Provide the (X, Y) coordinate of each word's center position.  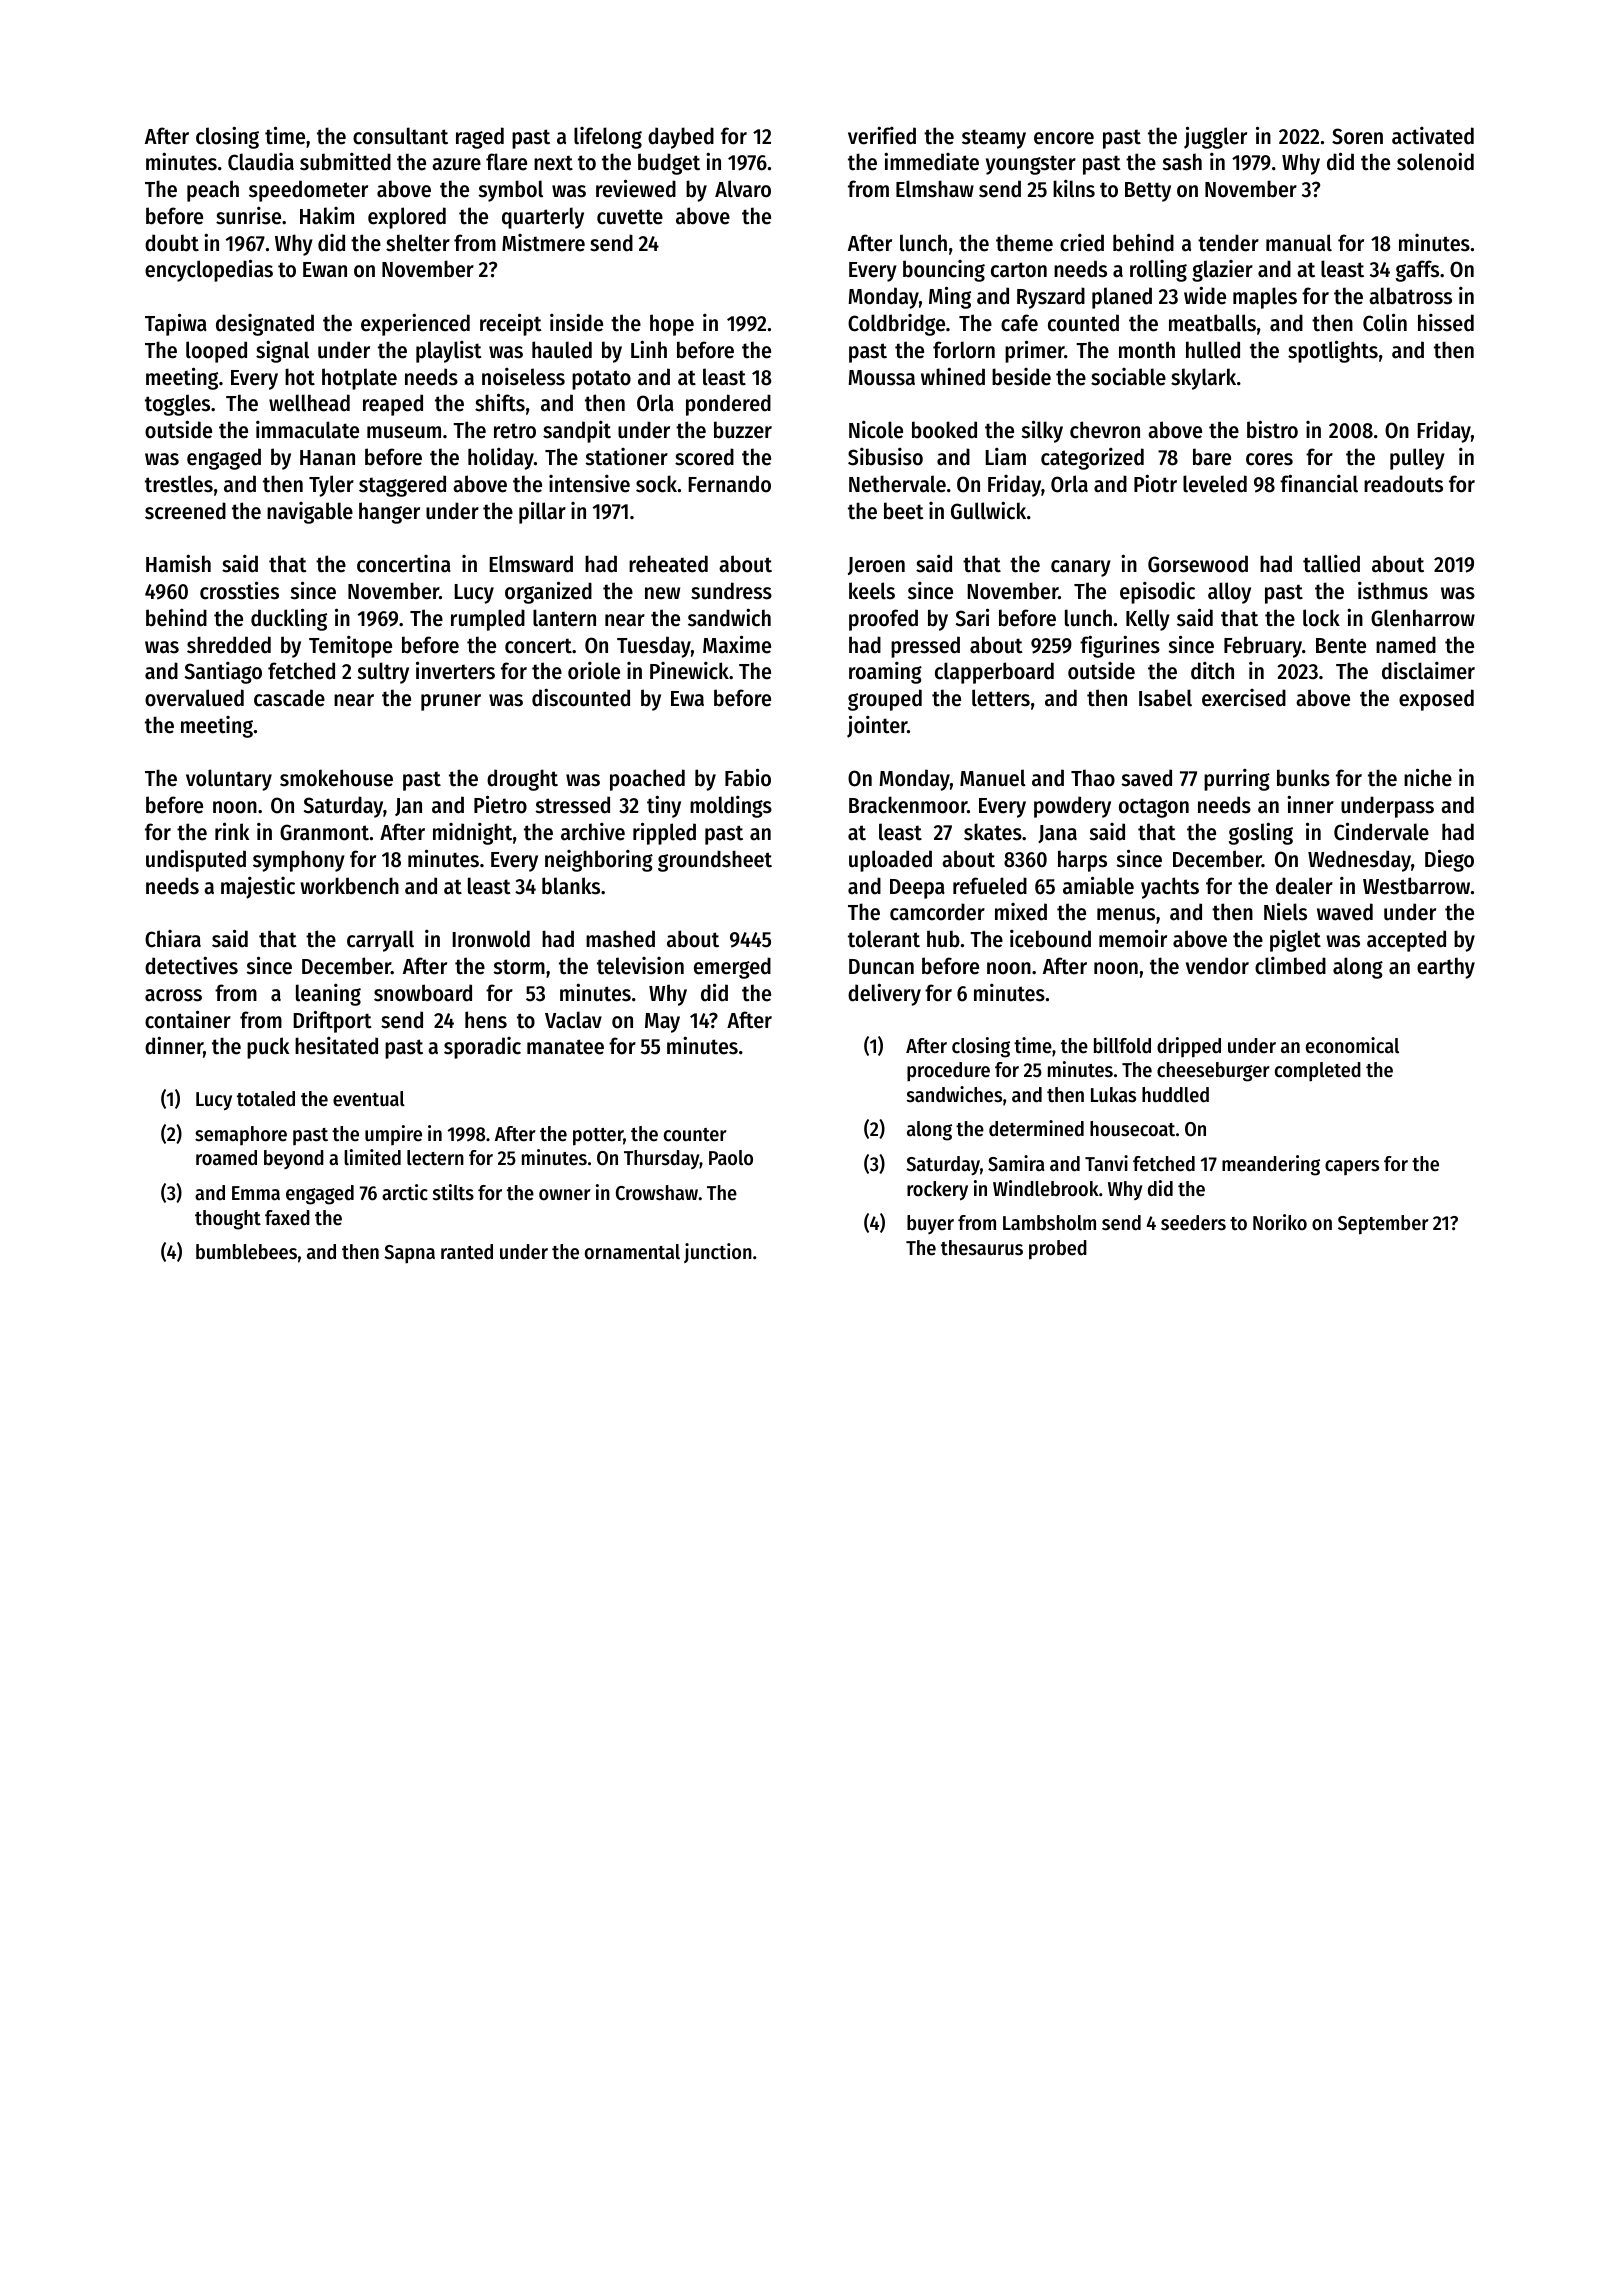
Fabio (748, 777)
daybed (681, 138)
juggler (1215, 137)
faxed (287, 1218)
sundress (731, 591)
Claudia (261, 162)
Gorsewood (1198, 564)
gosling (1261, 833)
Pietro (500, 804)
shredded (229, 645)
